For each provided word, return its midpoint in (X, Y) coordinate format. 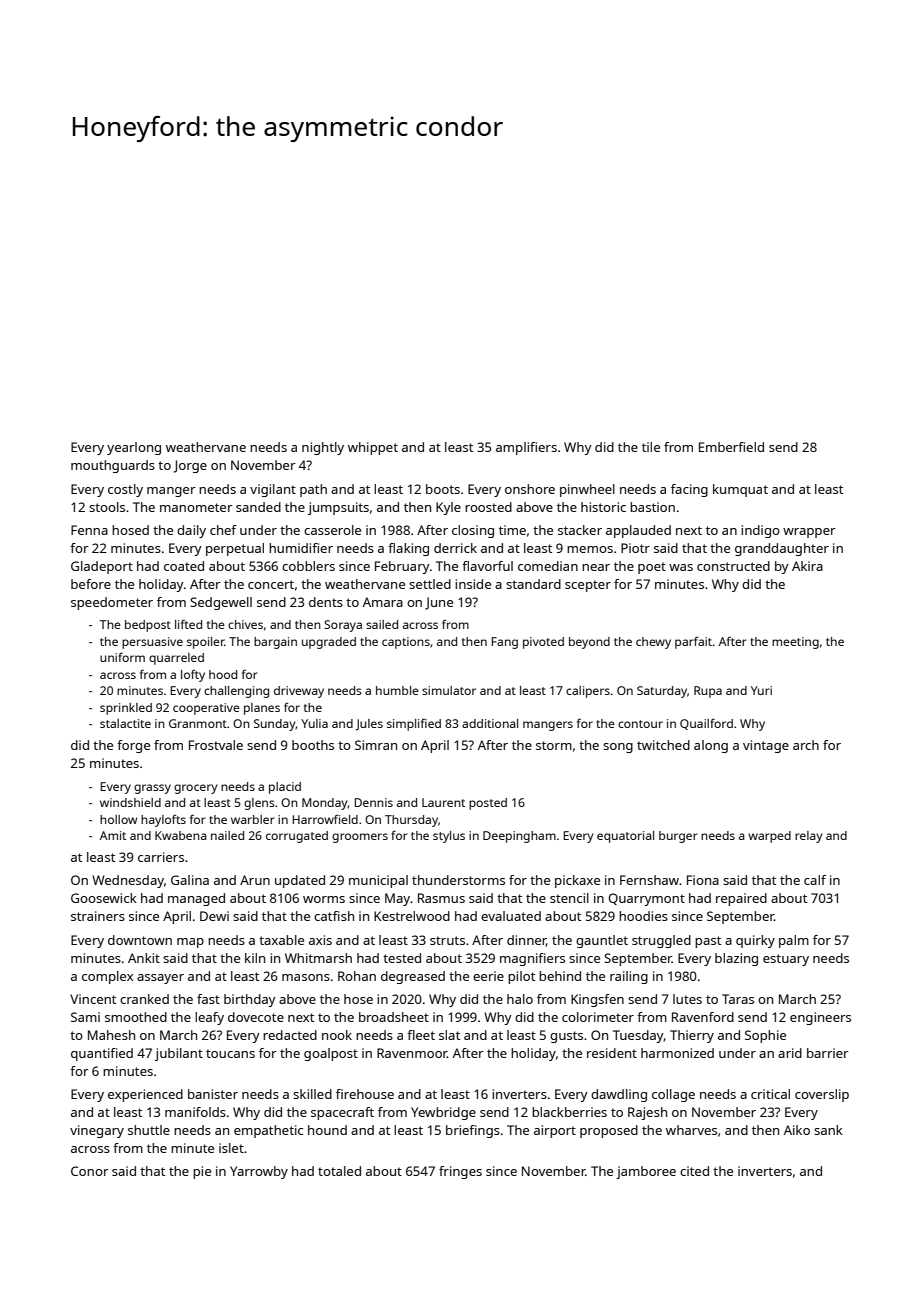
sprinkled (126, 709)
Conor (90, 1171)
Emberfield (731, 447)
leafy (209, 1018)
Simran (376, 745)
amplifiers (526, 448)
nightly (323, 448)
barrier (828, 1053)
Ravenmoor (412, 1053)
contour (640, 724)
